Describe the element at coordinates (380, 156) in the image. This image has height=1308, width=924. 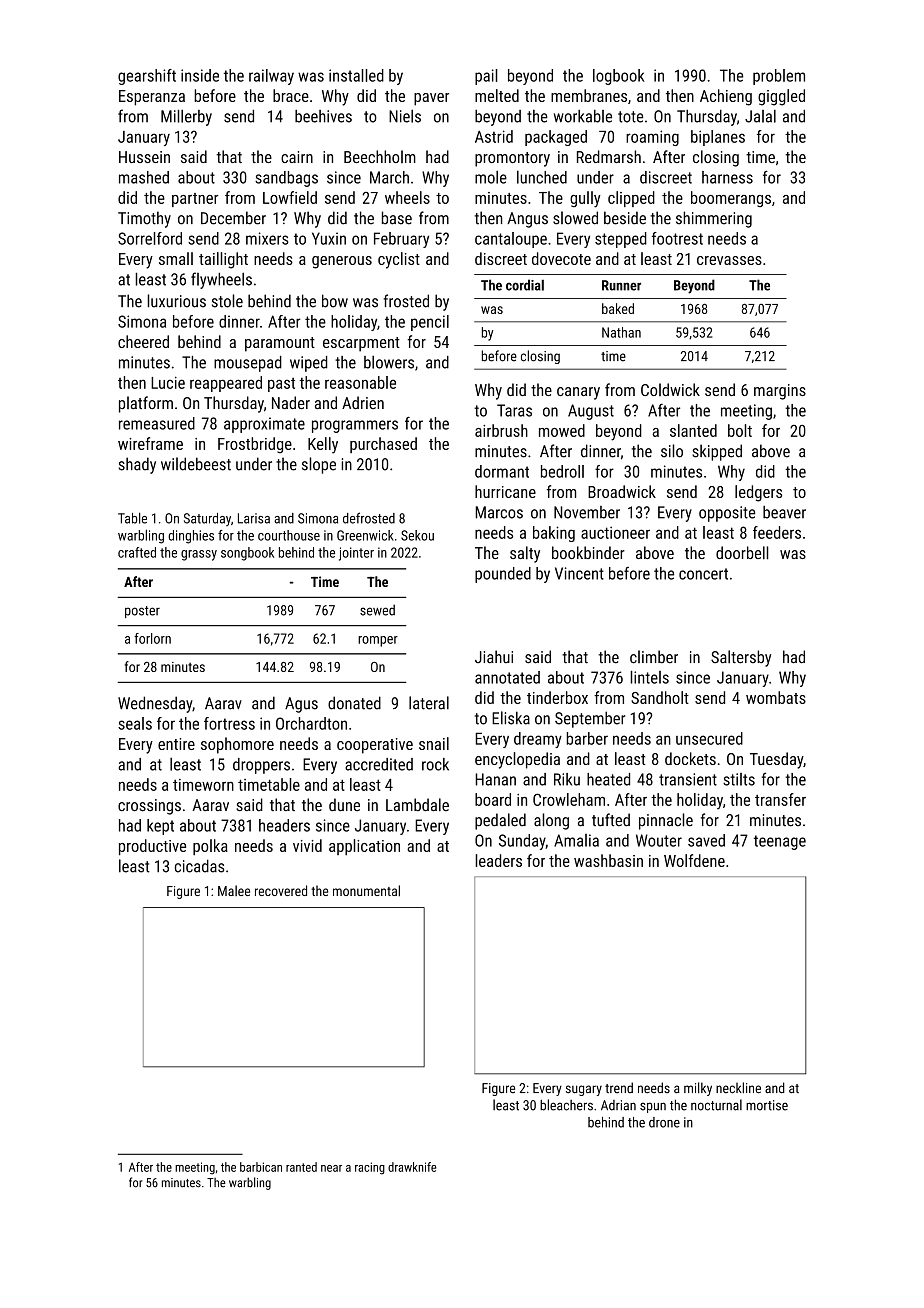
I see `Beechholm` at that location.
